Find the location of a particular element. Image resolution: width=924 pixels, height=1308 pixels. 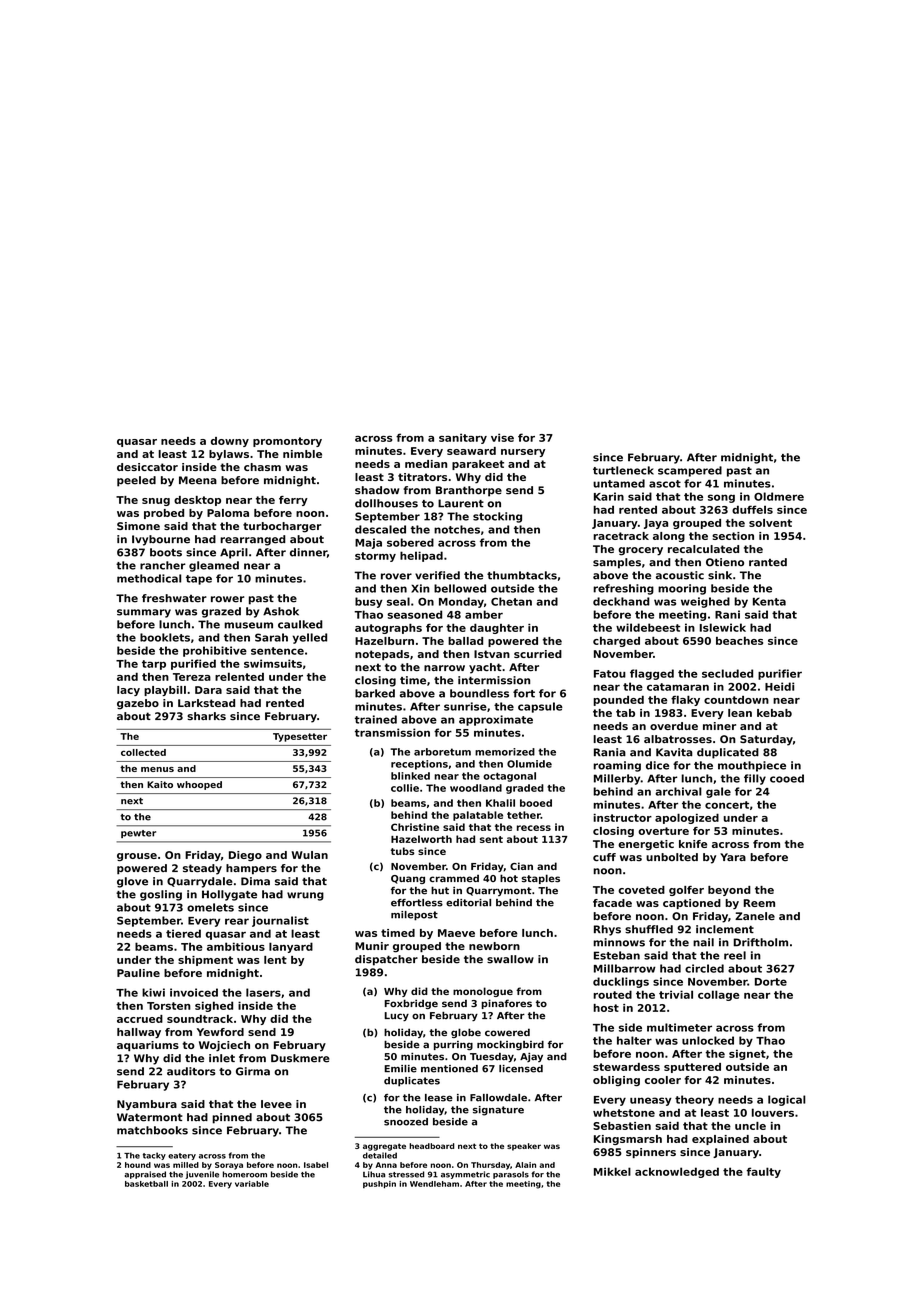

chasm is located at coordinates (262, 467).
